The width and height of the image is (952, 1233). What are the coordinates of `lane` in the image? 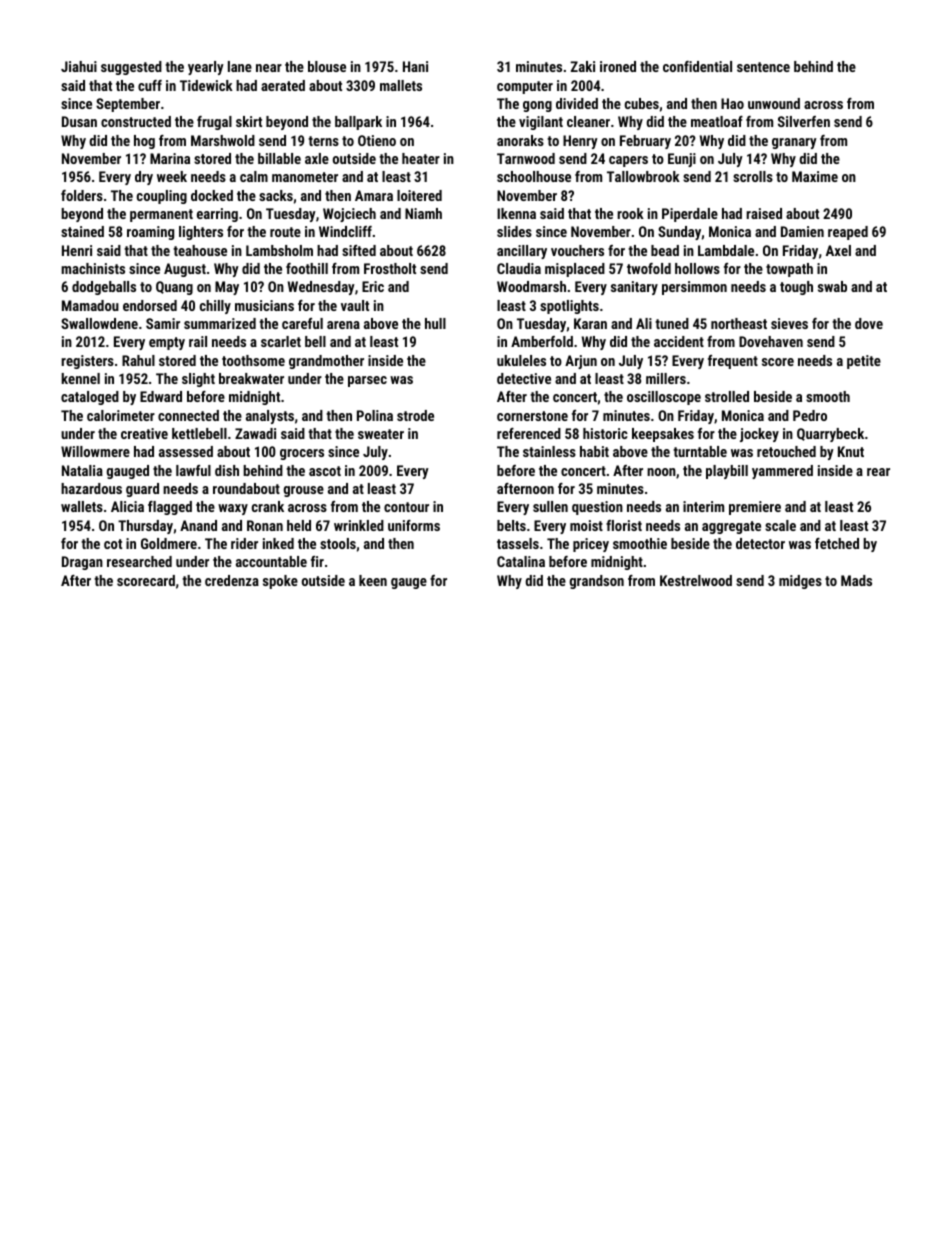 It's located at (240, 66).
